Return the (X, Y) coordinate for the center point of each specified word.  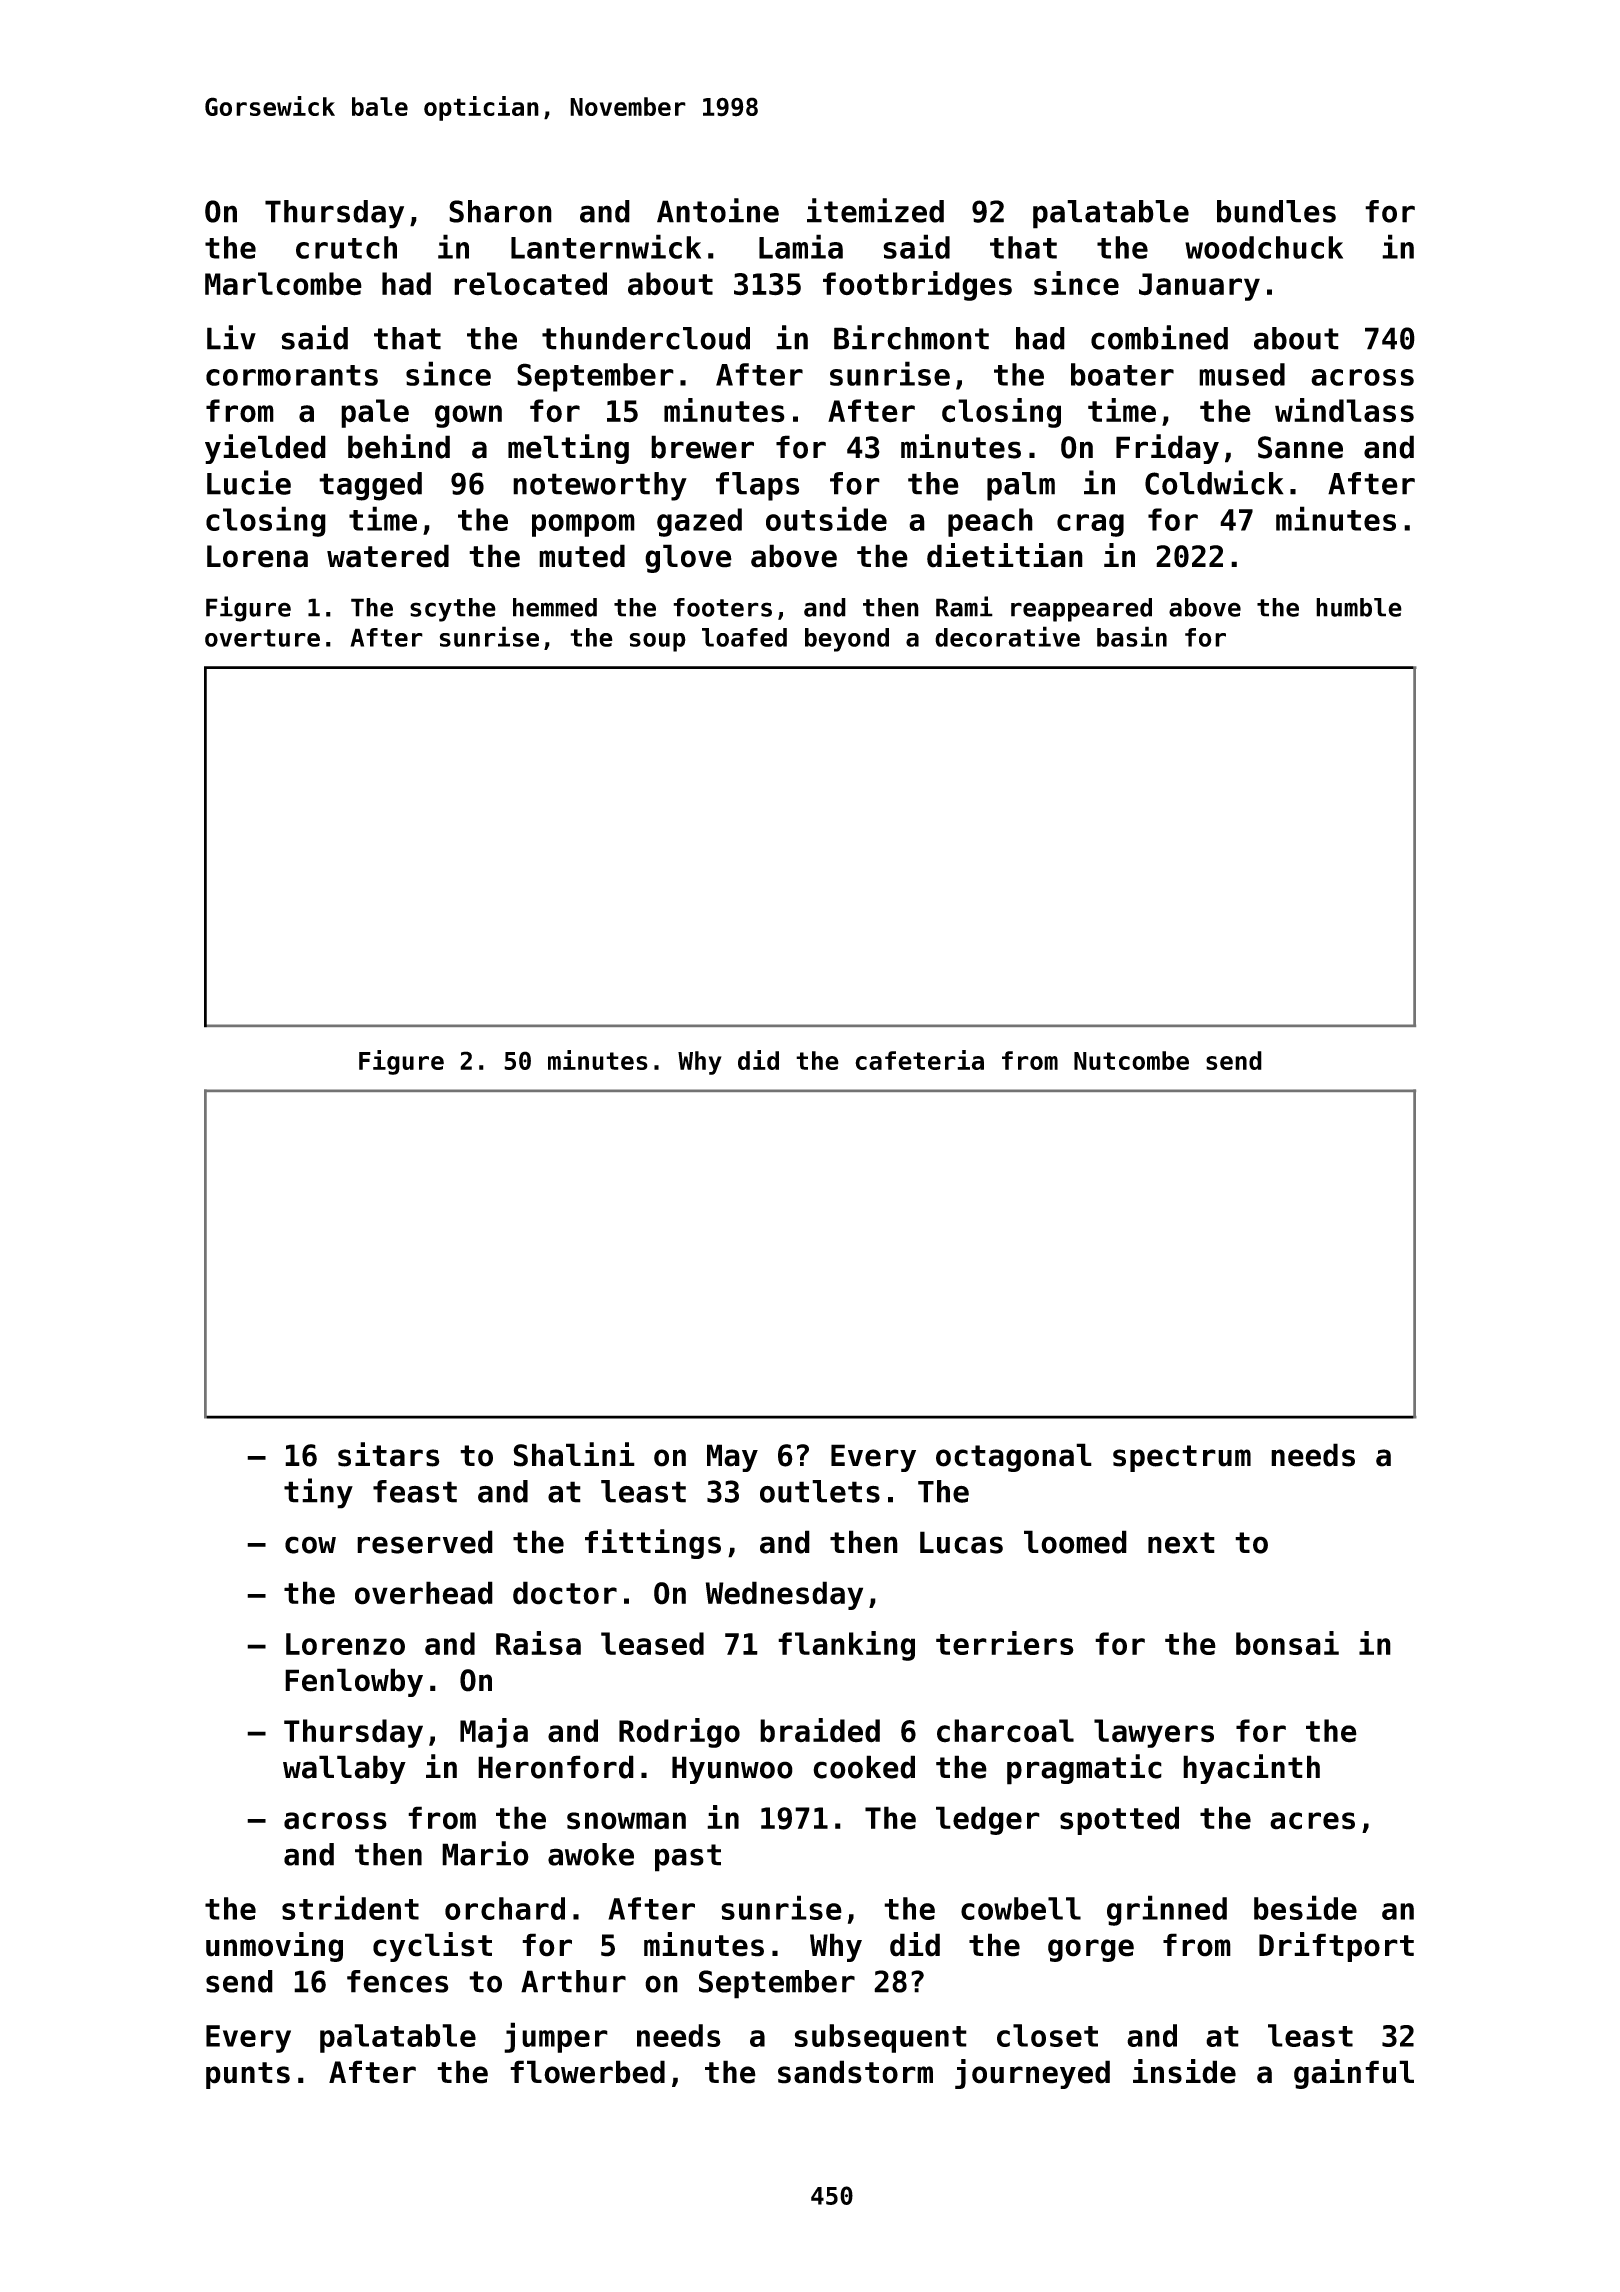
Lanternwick (606, 246)
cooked (864, 1767)
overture (262, 638)
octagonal (1014, 1457)
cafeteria (919, 1060)
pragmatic (1084, 1769)
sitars (389, 1454)
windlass (1344, 410)
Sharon (500, 211)
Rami (964, 606)
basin (1132, 636)
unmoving (274, 1947)
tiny (318, 1493)
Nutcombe (1131, 1060)
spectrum (1182, 1458)
